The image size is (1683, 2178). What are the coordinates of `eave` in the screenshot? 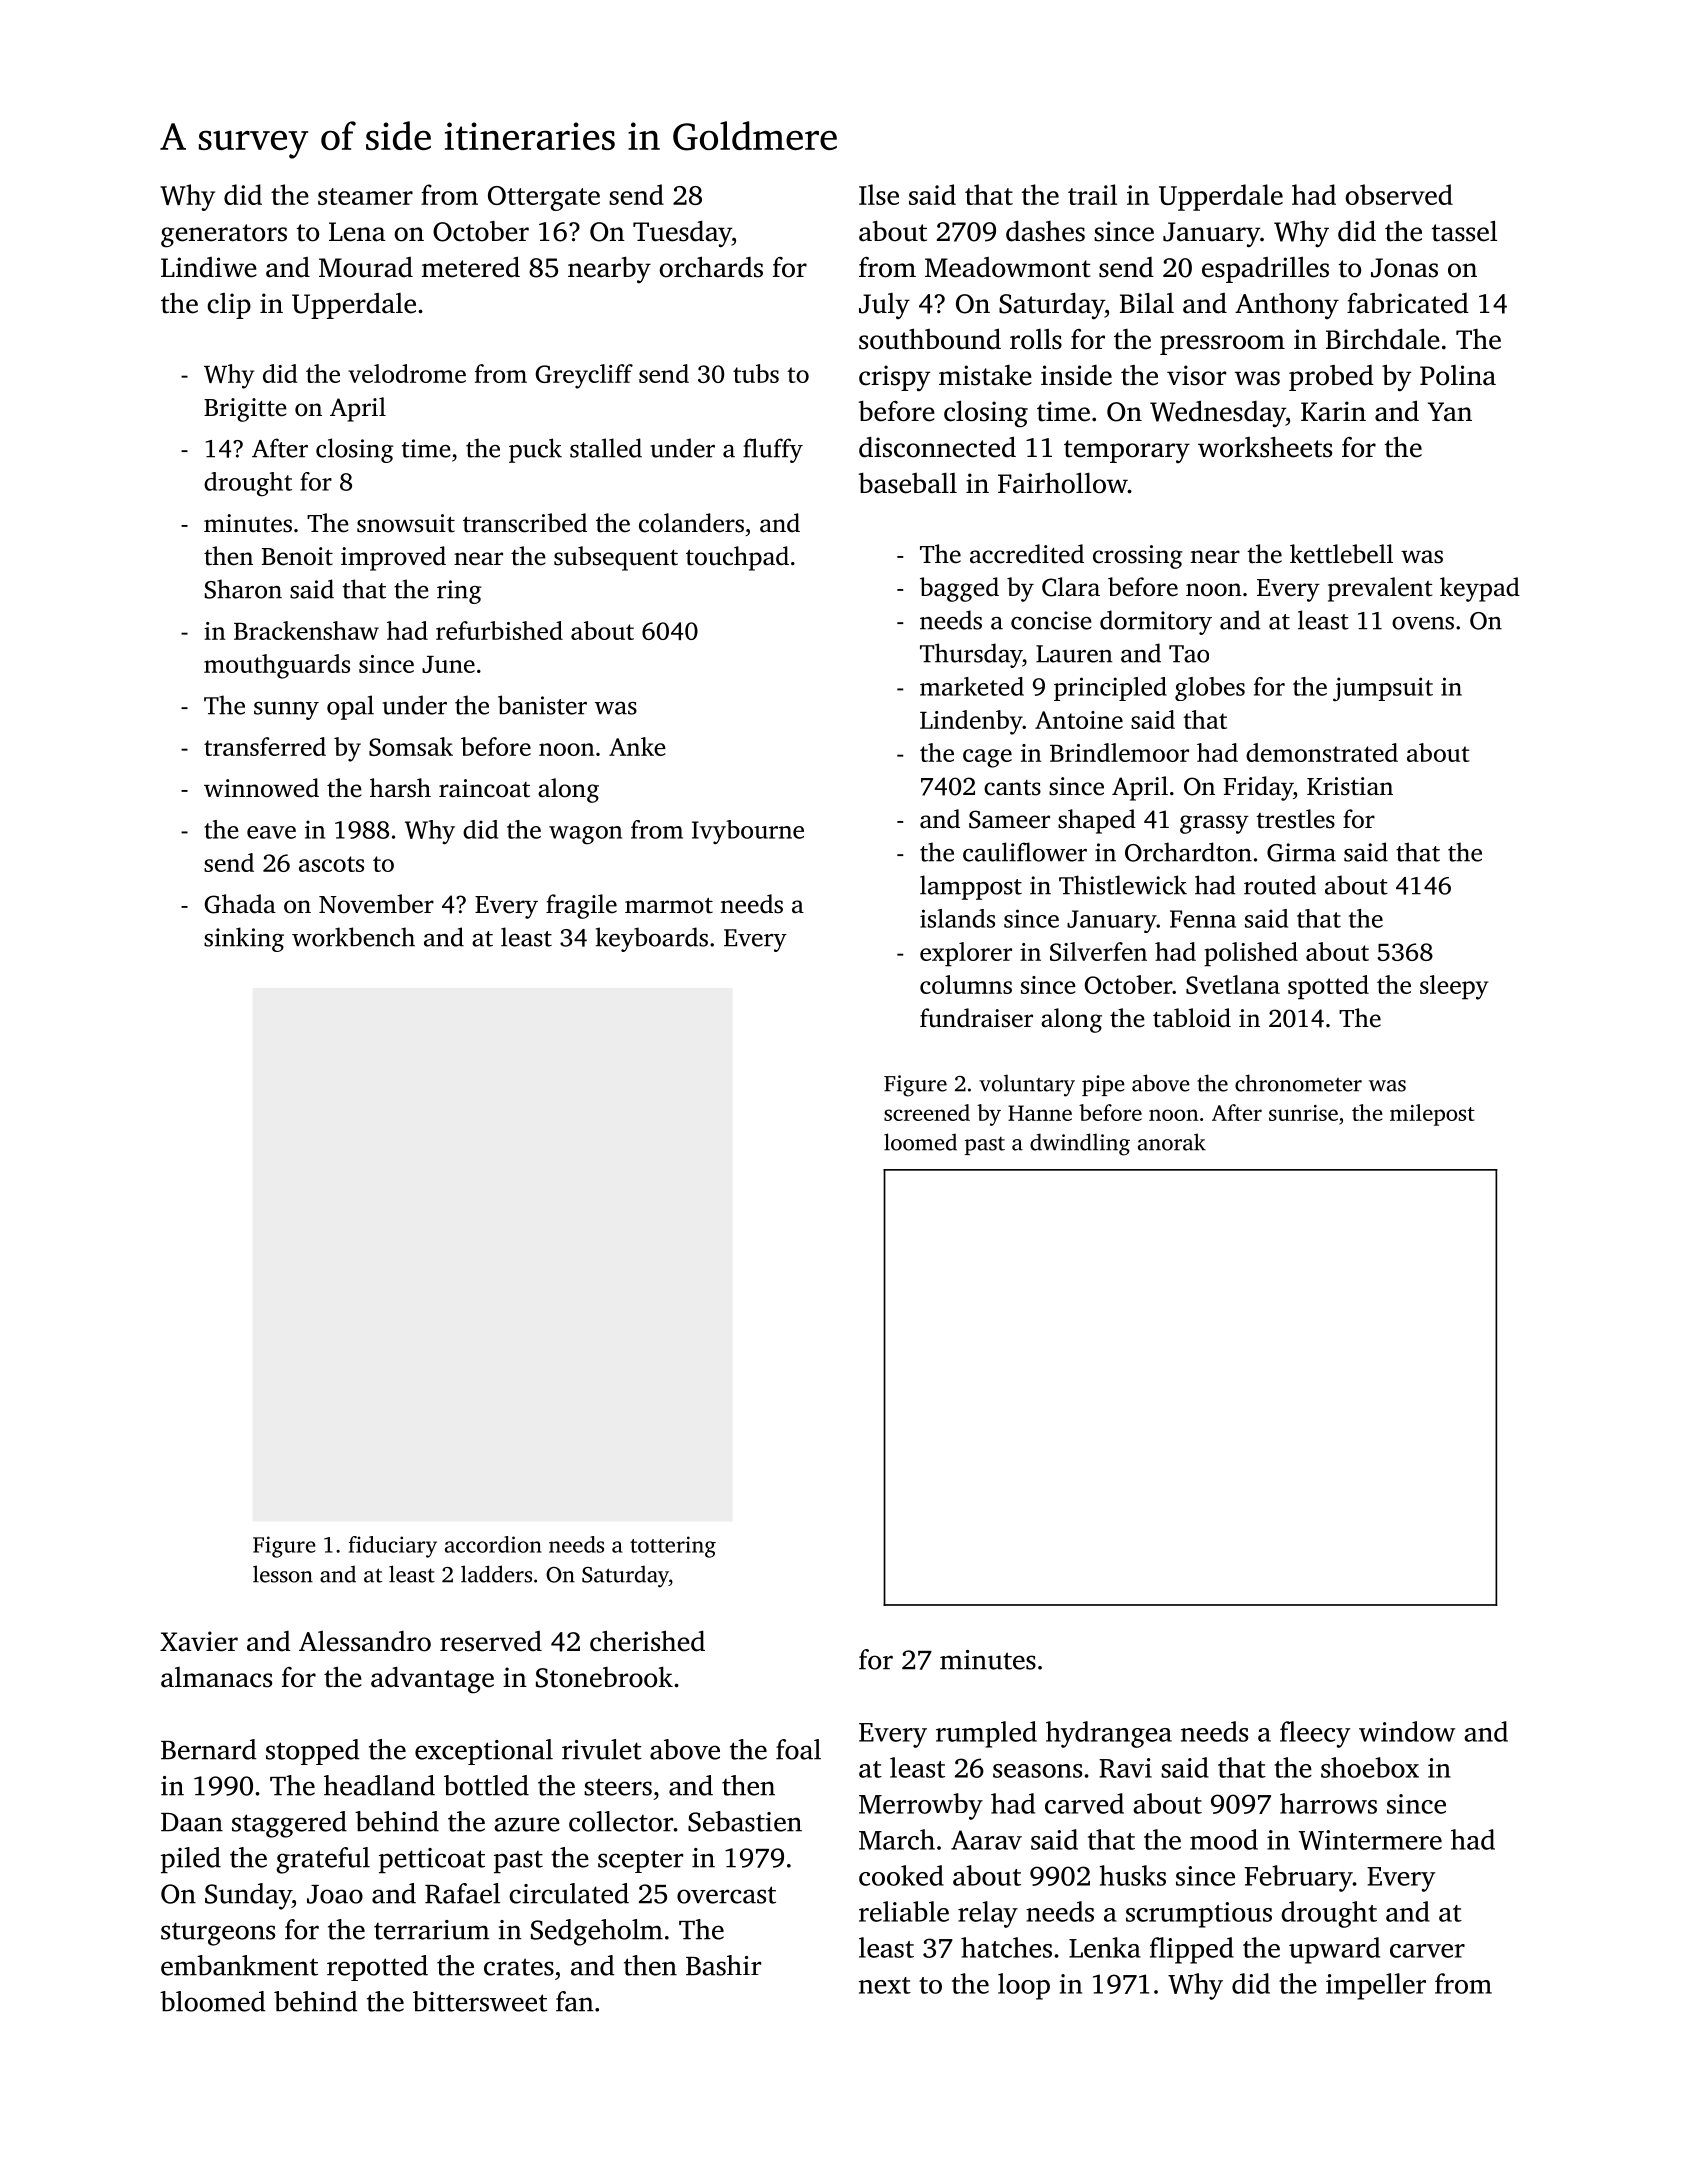 It's located at (271, 832).
